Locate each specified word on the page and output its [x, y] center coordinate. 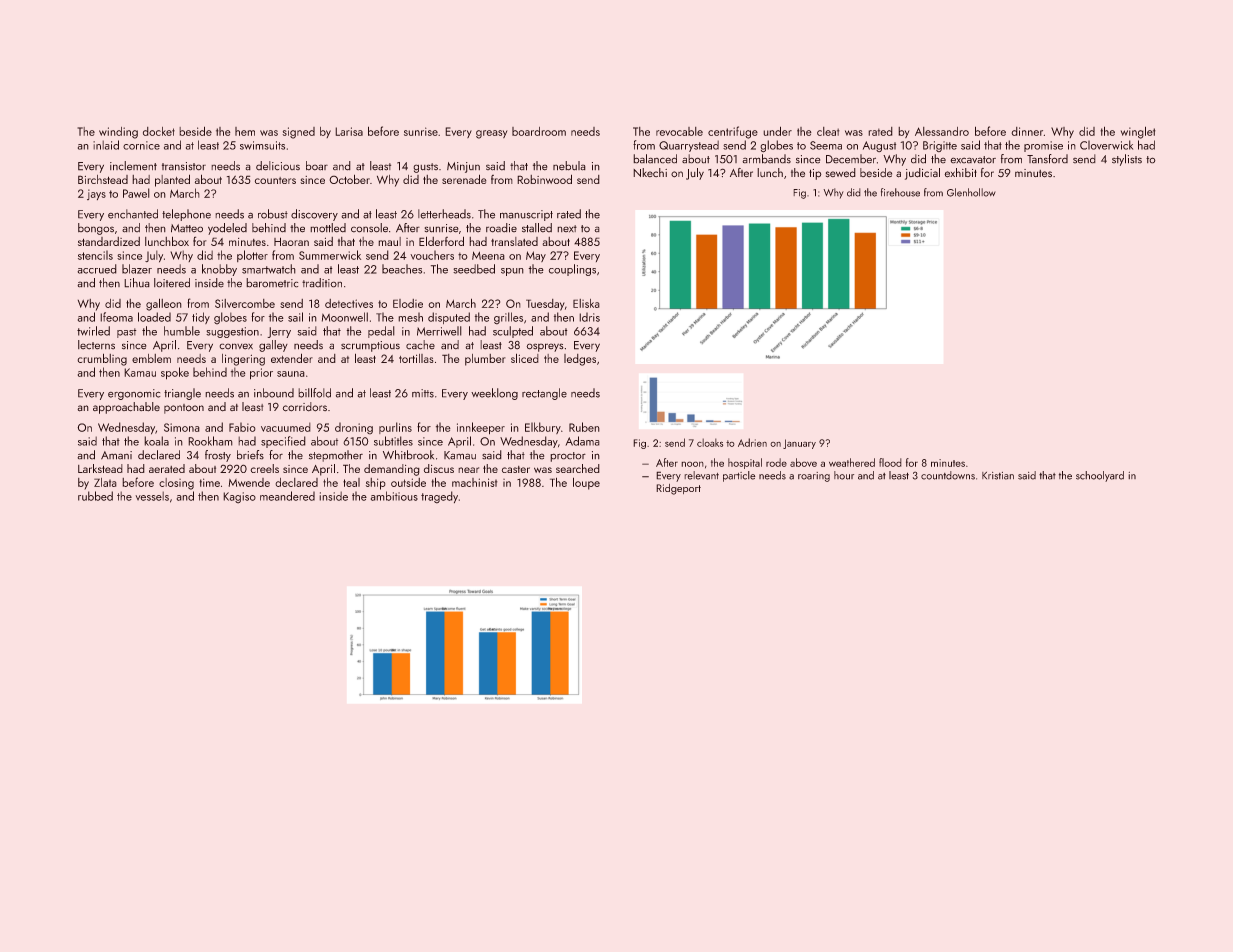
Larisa [349, 131]
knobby [219, 270]
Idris [589, 317]
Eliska [586, 303]
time [209, 482]
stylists [1127, 160]
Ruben [584, 427]
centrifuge [733, 132]
